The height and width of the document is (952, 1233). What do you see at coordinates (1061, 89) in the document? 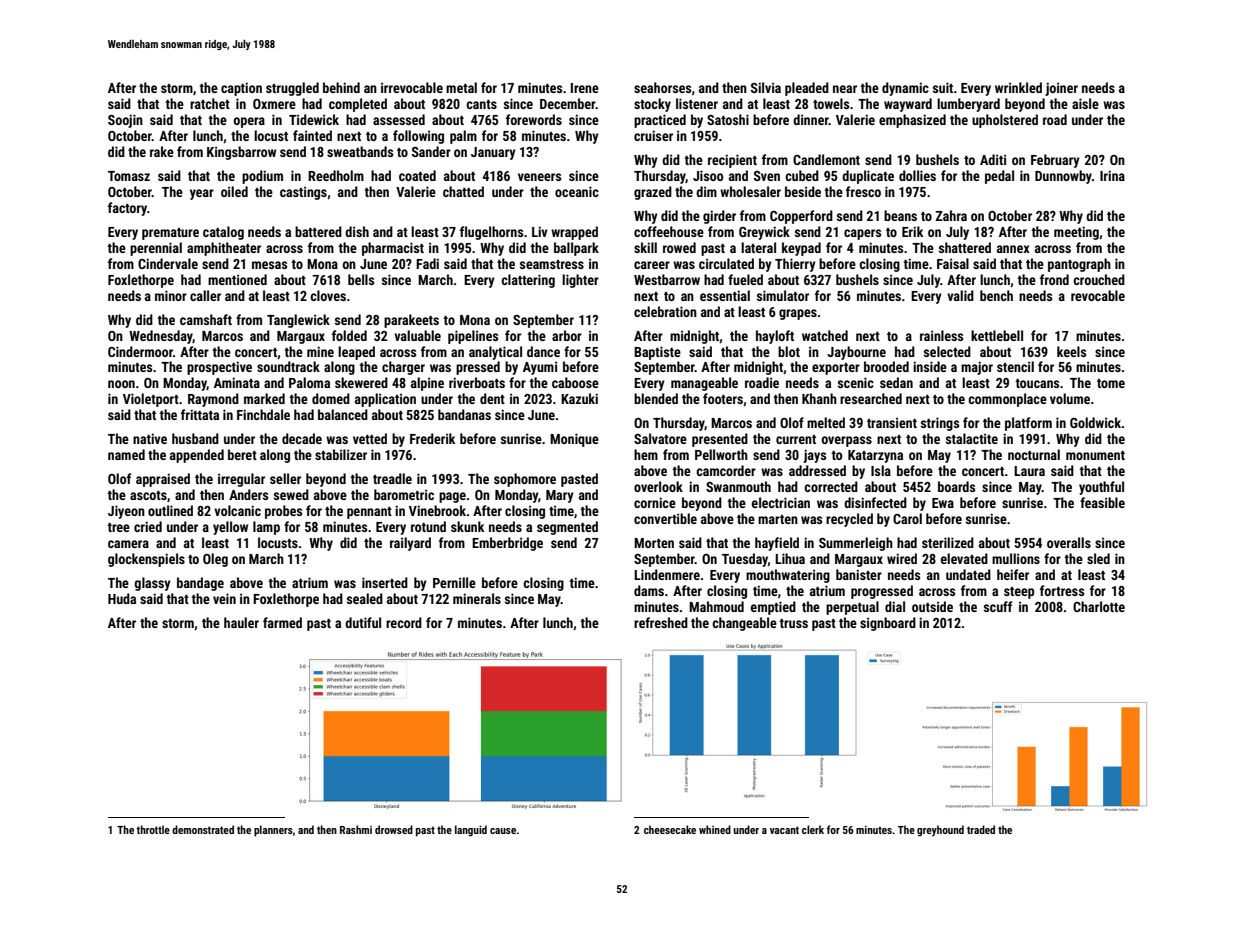
I see `joiner` at bounding box center [1061, 89].
